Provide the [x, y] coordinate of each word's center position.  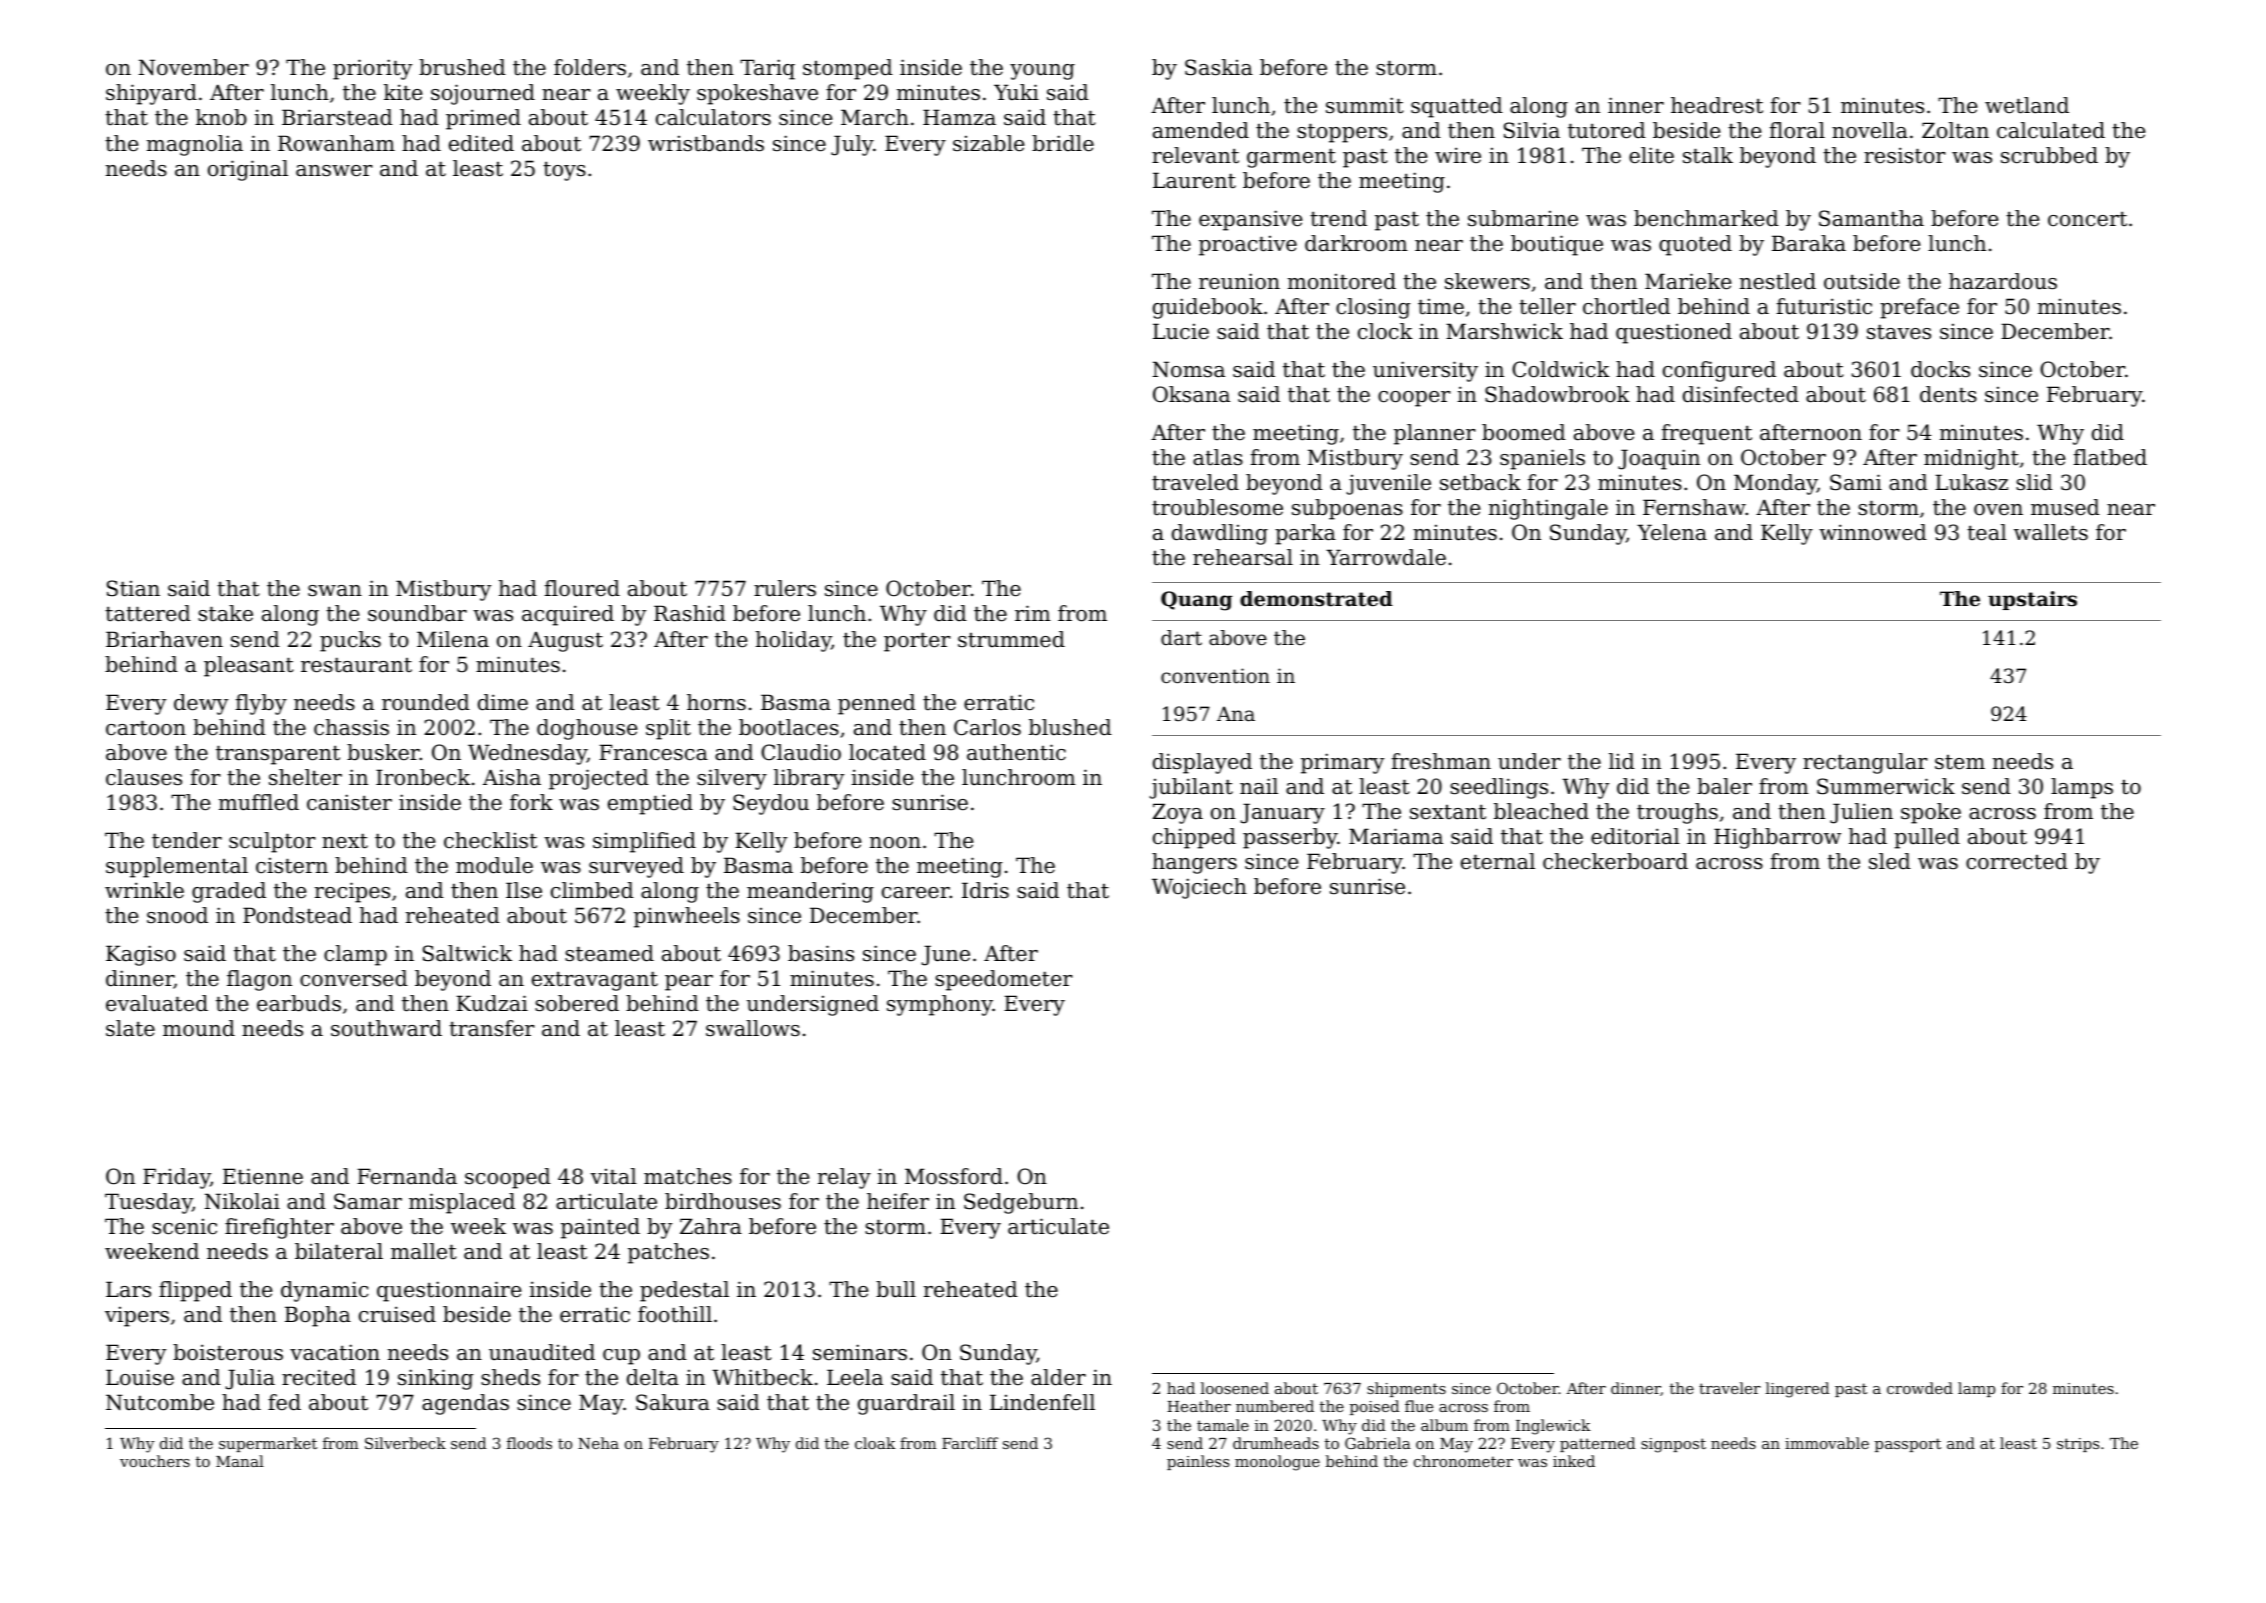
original [248, 170]
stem [1960, 762]
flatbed [2110, 457]
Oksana [1191, 394]
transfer [492, 1028]
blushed [1070, 727]
